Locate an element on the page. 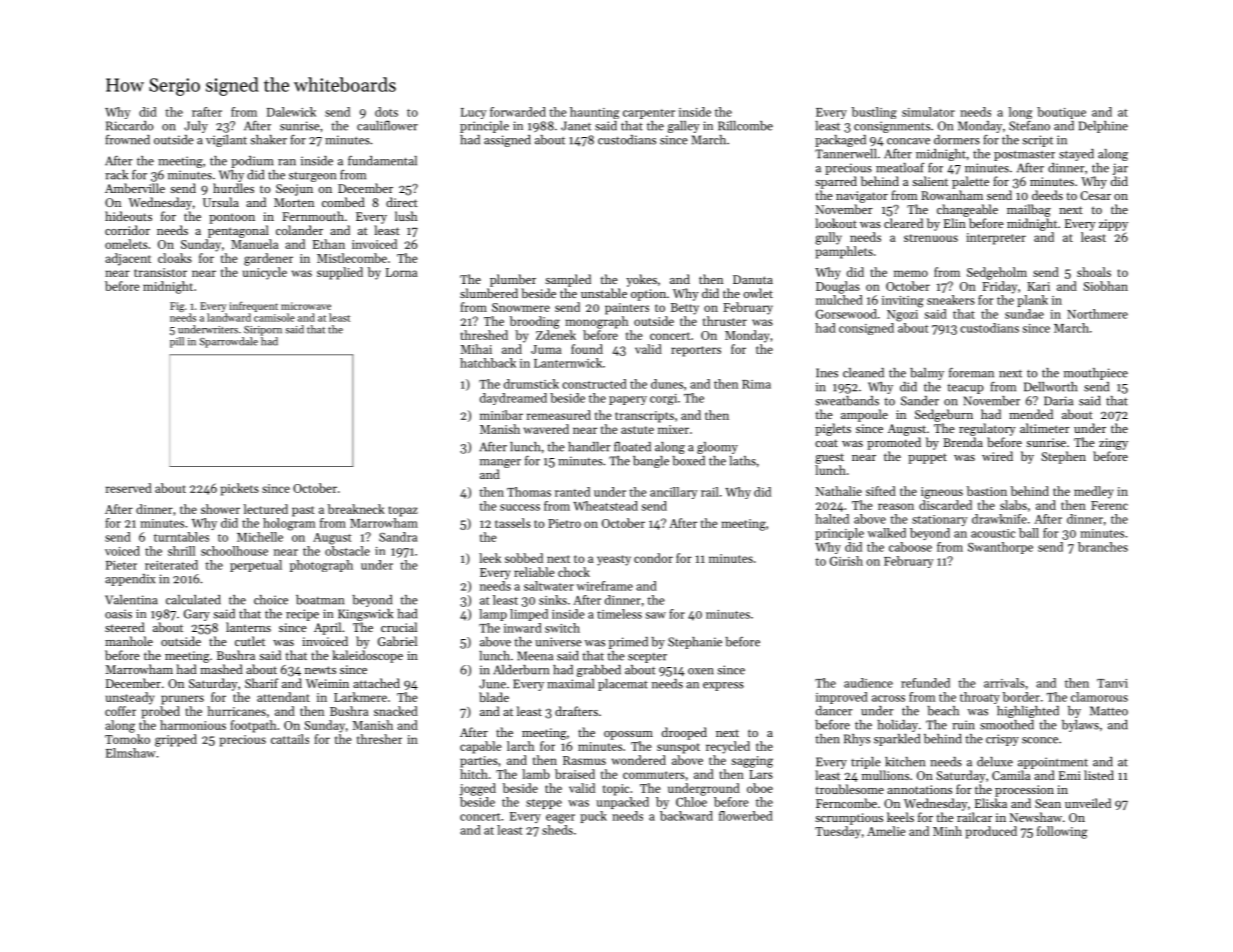 The image size is (1233, 952). forwarded is located at coordinates (518, 112).
